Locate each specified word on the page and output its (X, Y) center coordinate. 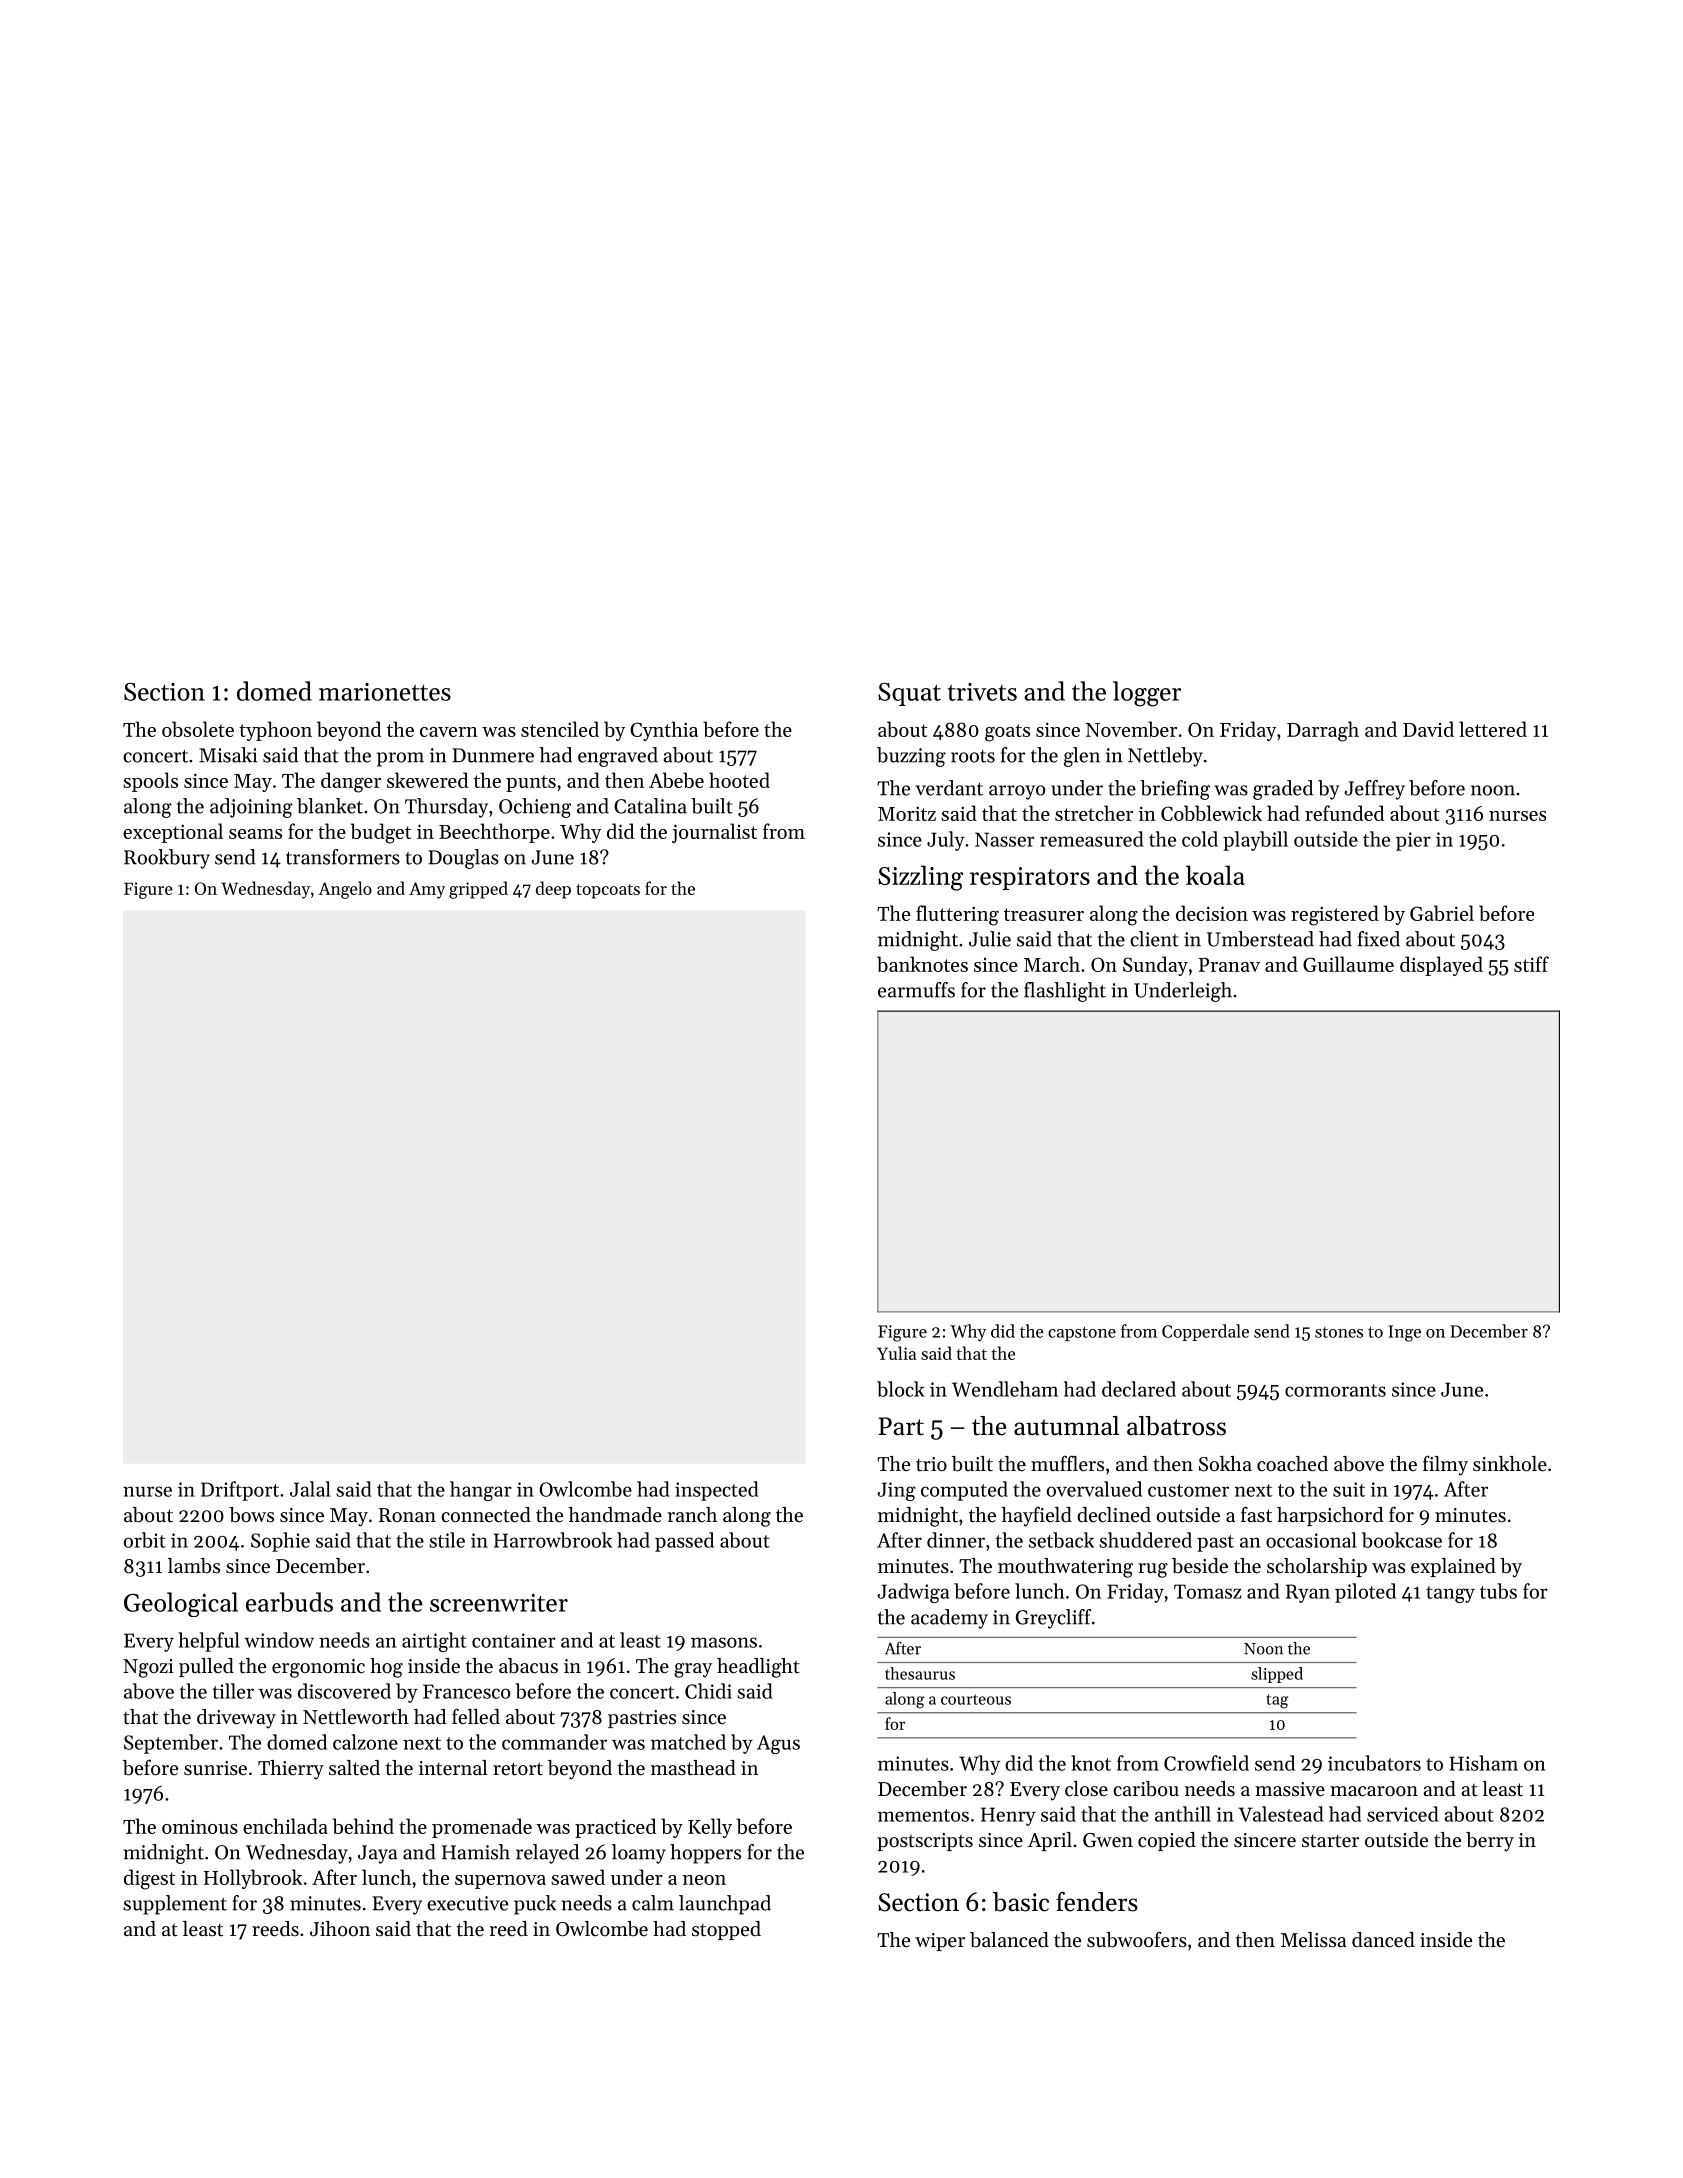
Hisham (1483, 1763)
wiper (940, 1942)
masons (724, 1642)
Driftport (240, 1491)
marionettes (385, 692)
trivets (982, 692)
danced (1383, 1939)
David (1428, 729)
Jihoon (340, 1929)
